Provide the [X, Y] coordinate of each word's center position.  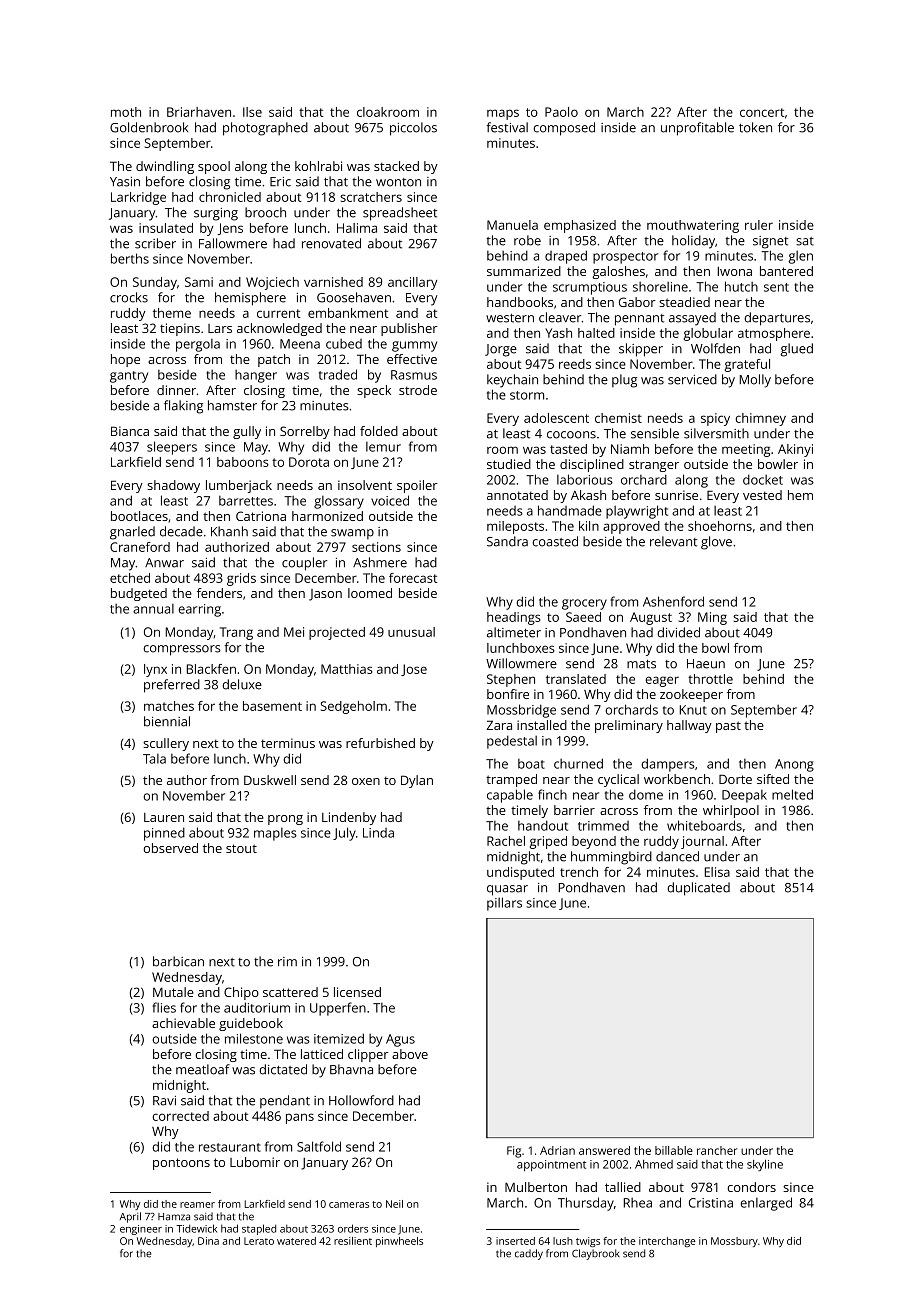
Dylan [417, 781]
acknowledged [279, 329]
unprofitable [697, 129]
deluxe [242, 684]
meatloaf [203, 1069]
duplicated [698, 889]
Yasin [125, 182]
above [410, 1054]
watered [296, 1241]
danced [677, 856]
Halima [357, 228]
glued [796, 350]
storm [527, 395]
